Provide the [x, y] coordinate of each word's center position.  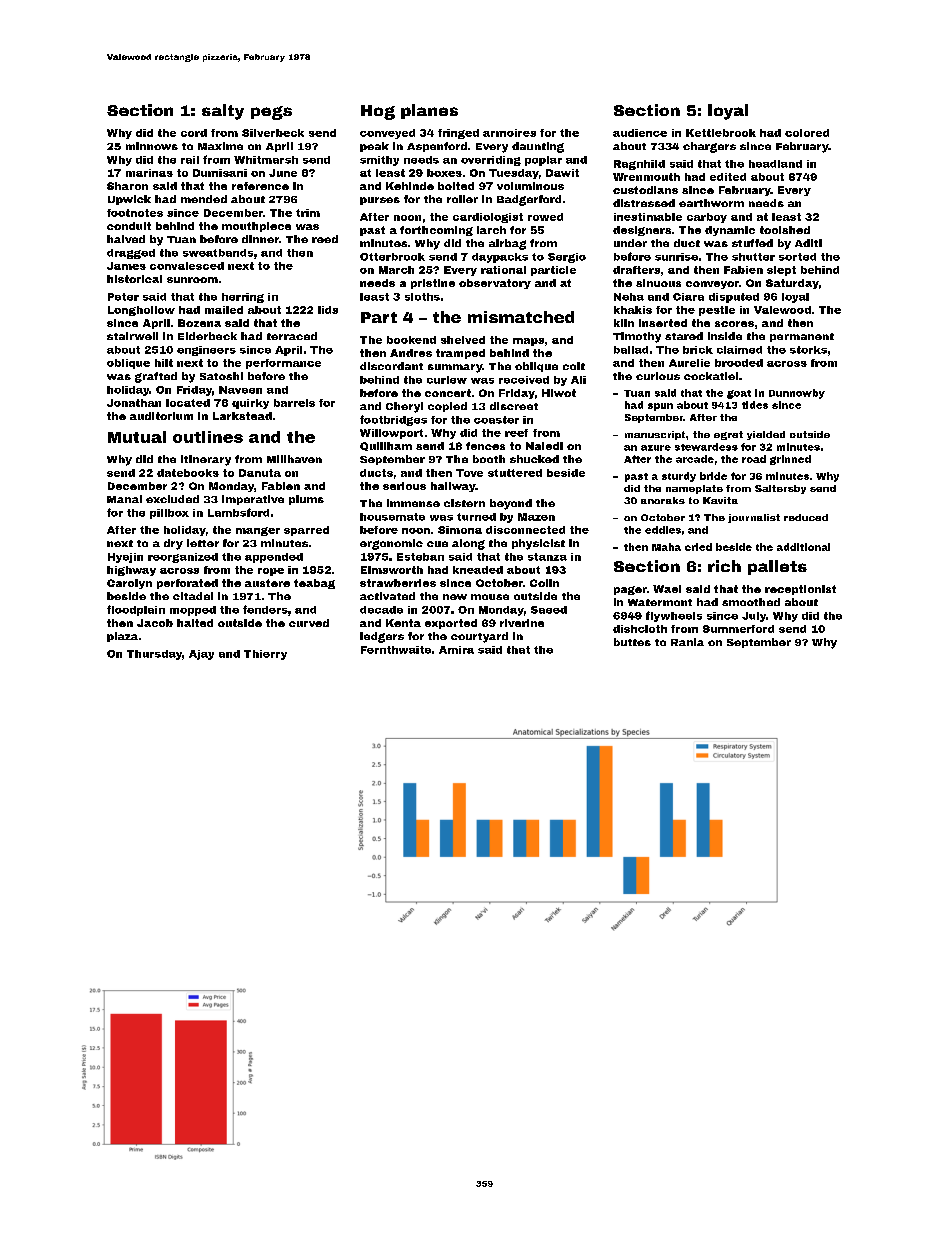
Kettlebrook [721, 133]
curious [658, 376]
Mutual [137, 437]
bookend [411, 340]
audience [640, 133]
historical [134, 279]
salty [223, 112]
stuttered [515, 473]
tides [755, 405]
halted [195, 623]
